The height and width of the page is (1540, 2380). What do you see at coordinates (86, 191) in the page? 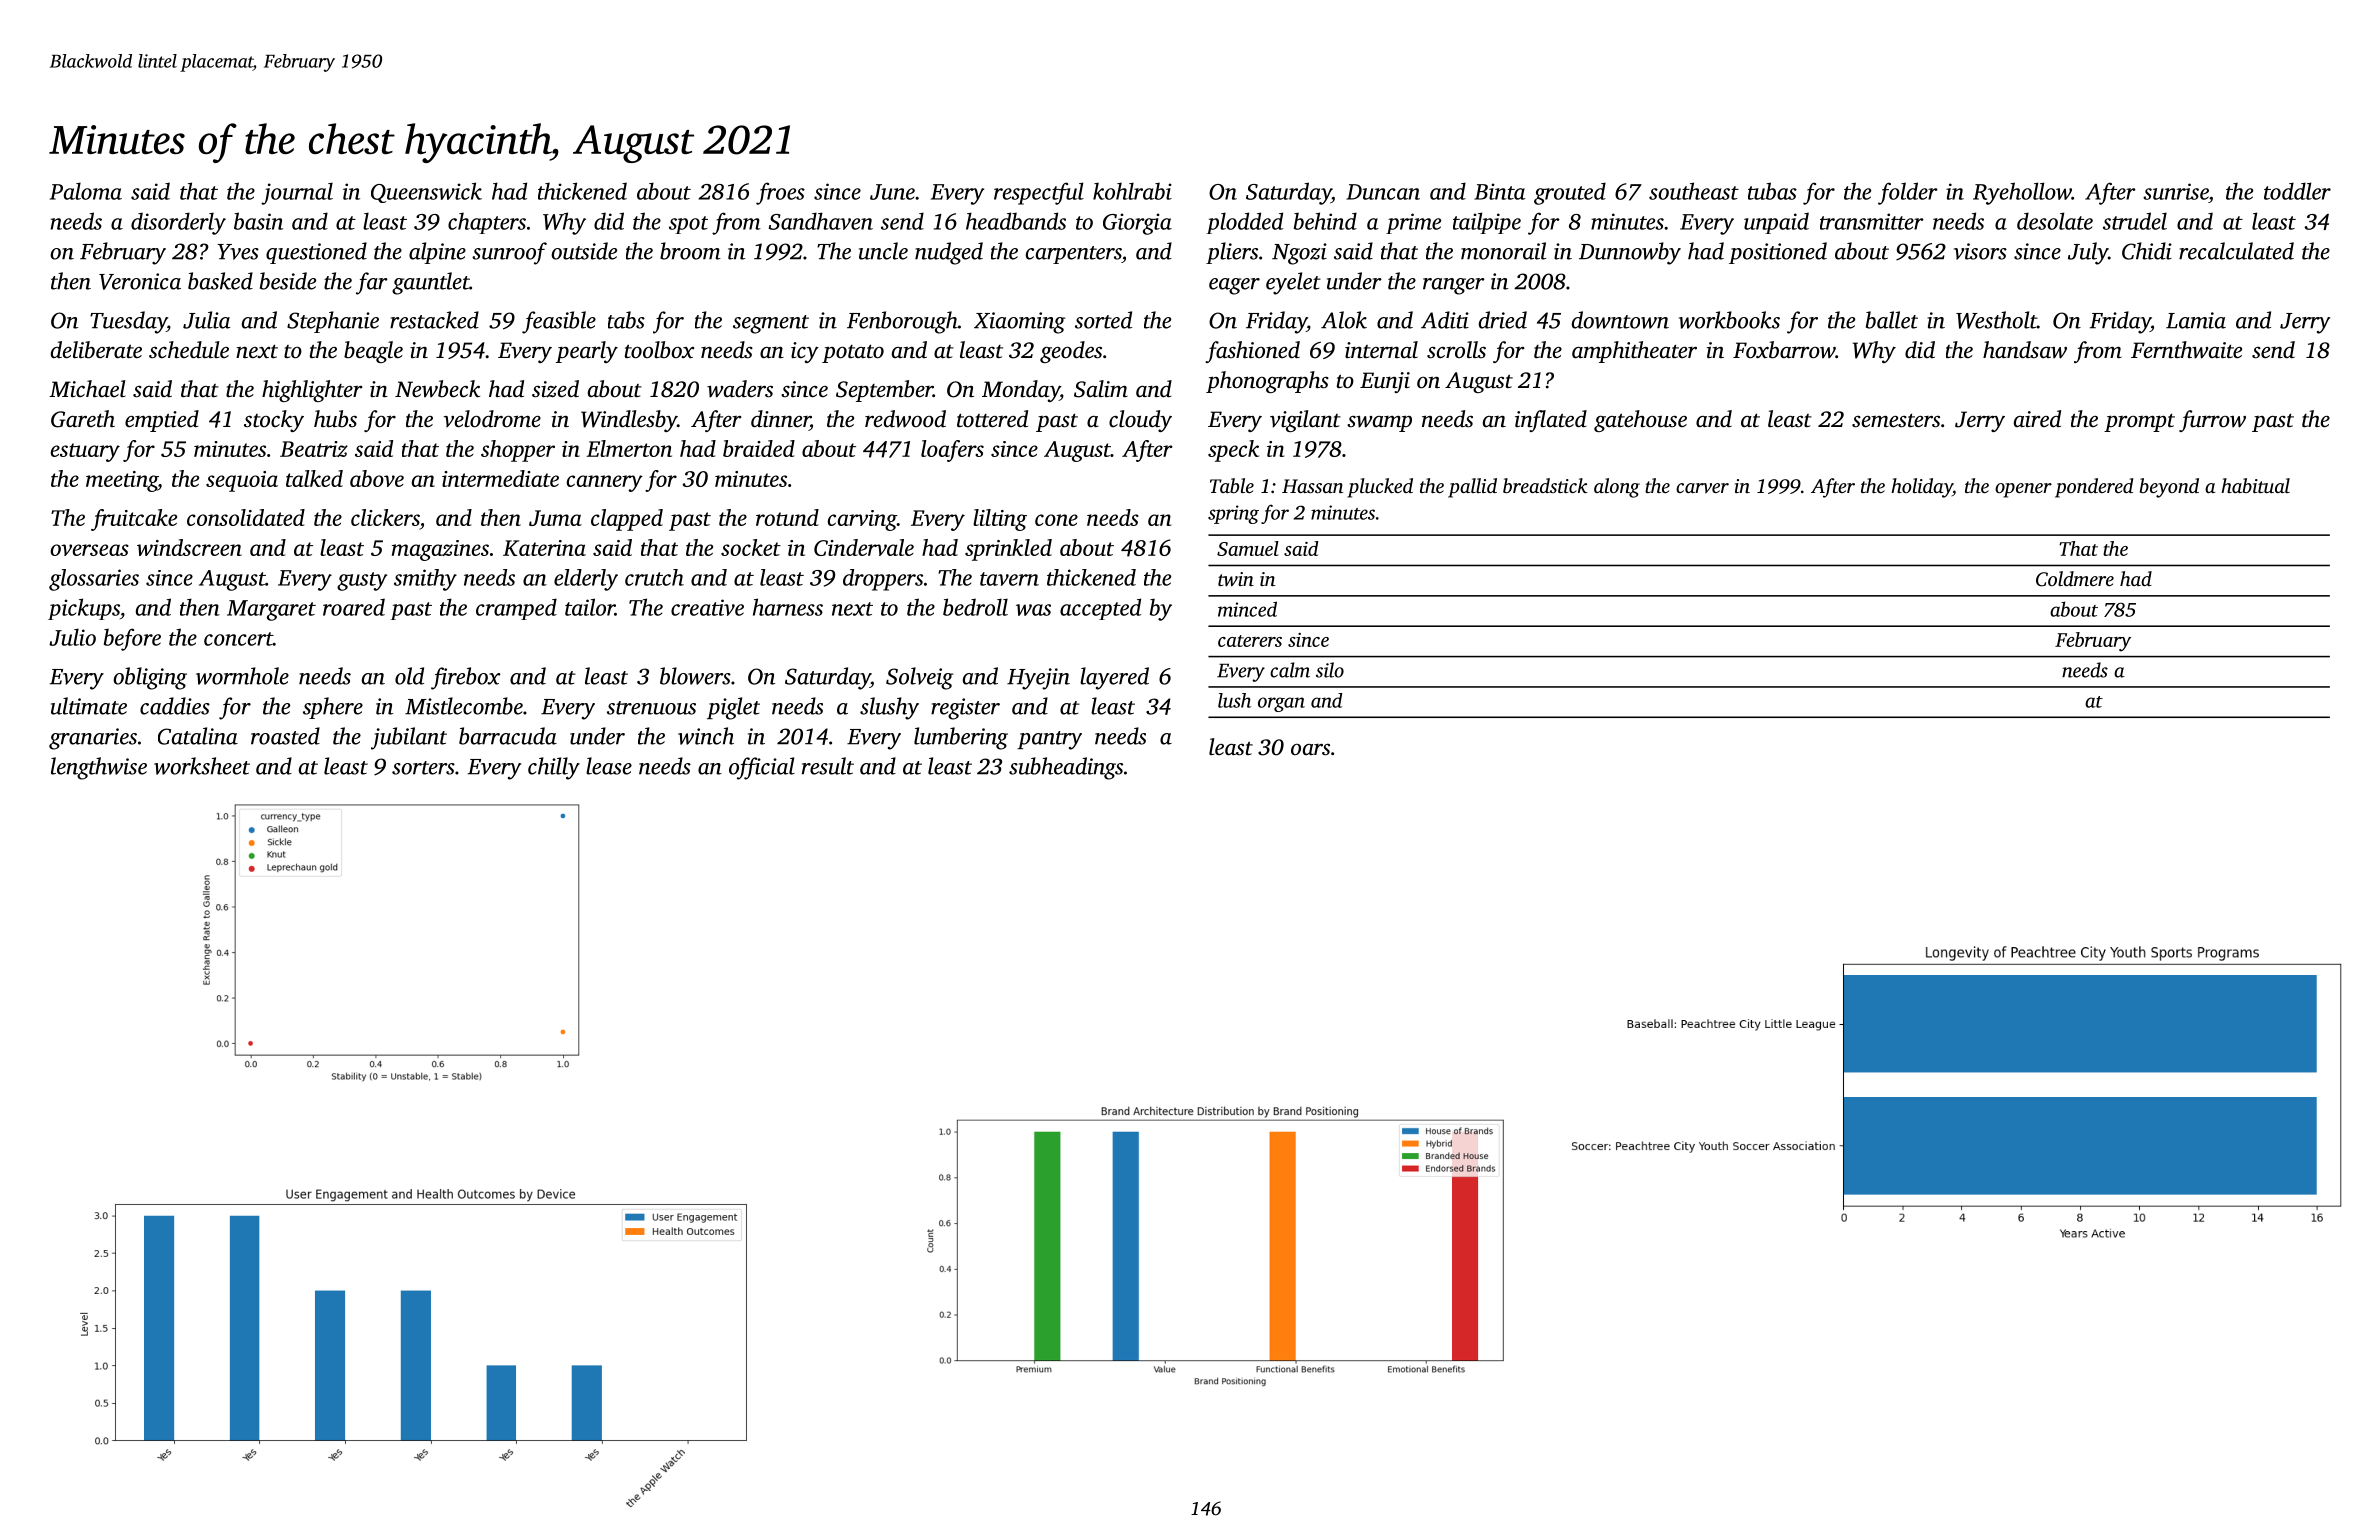
I see `Paloma` at bounding box center [86, 191].
